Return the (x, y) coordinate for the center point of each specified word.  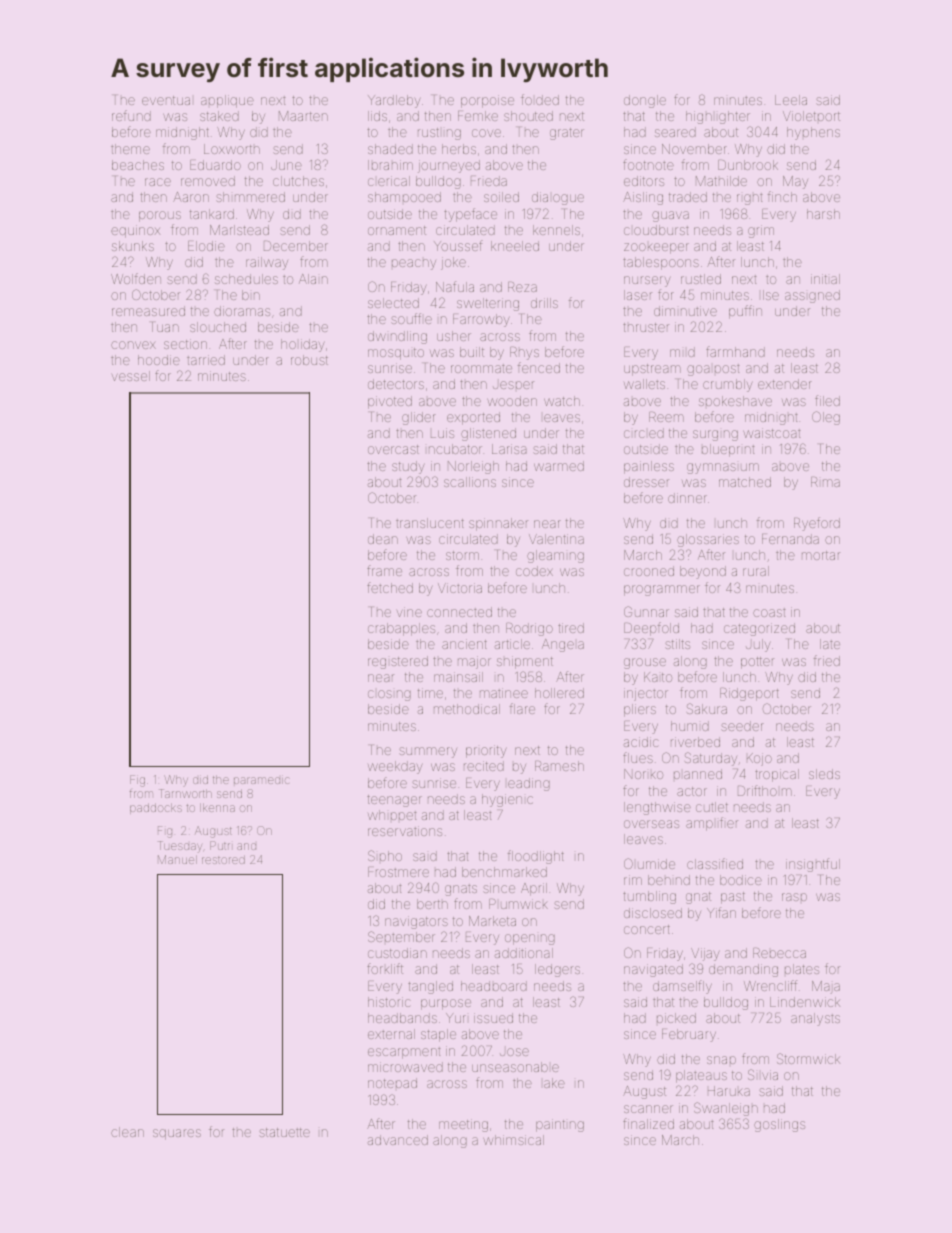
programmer (662, 590)
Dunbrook (748, 165)
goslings (779, 1125)
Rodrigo (529, 629)
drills (544, 303)
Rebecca (779, 953)
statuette (284, 1132)
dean (383, 539)
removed (208, 181)
